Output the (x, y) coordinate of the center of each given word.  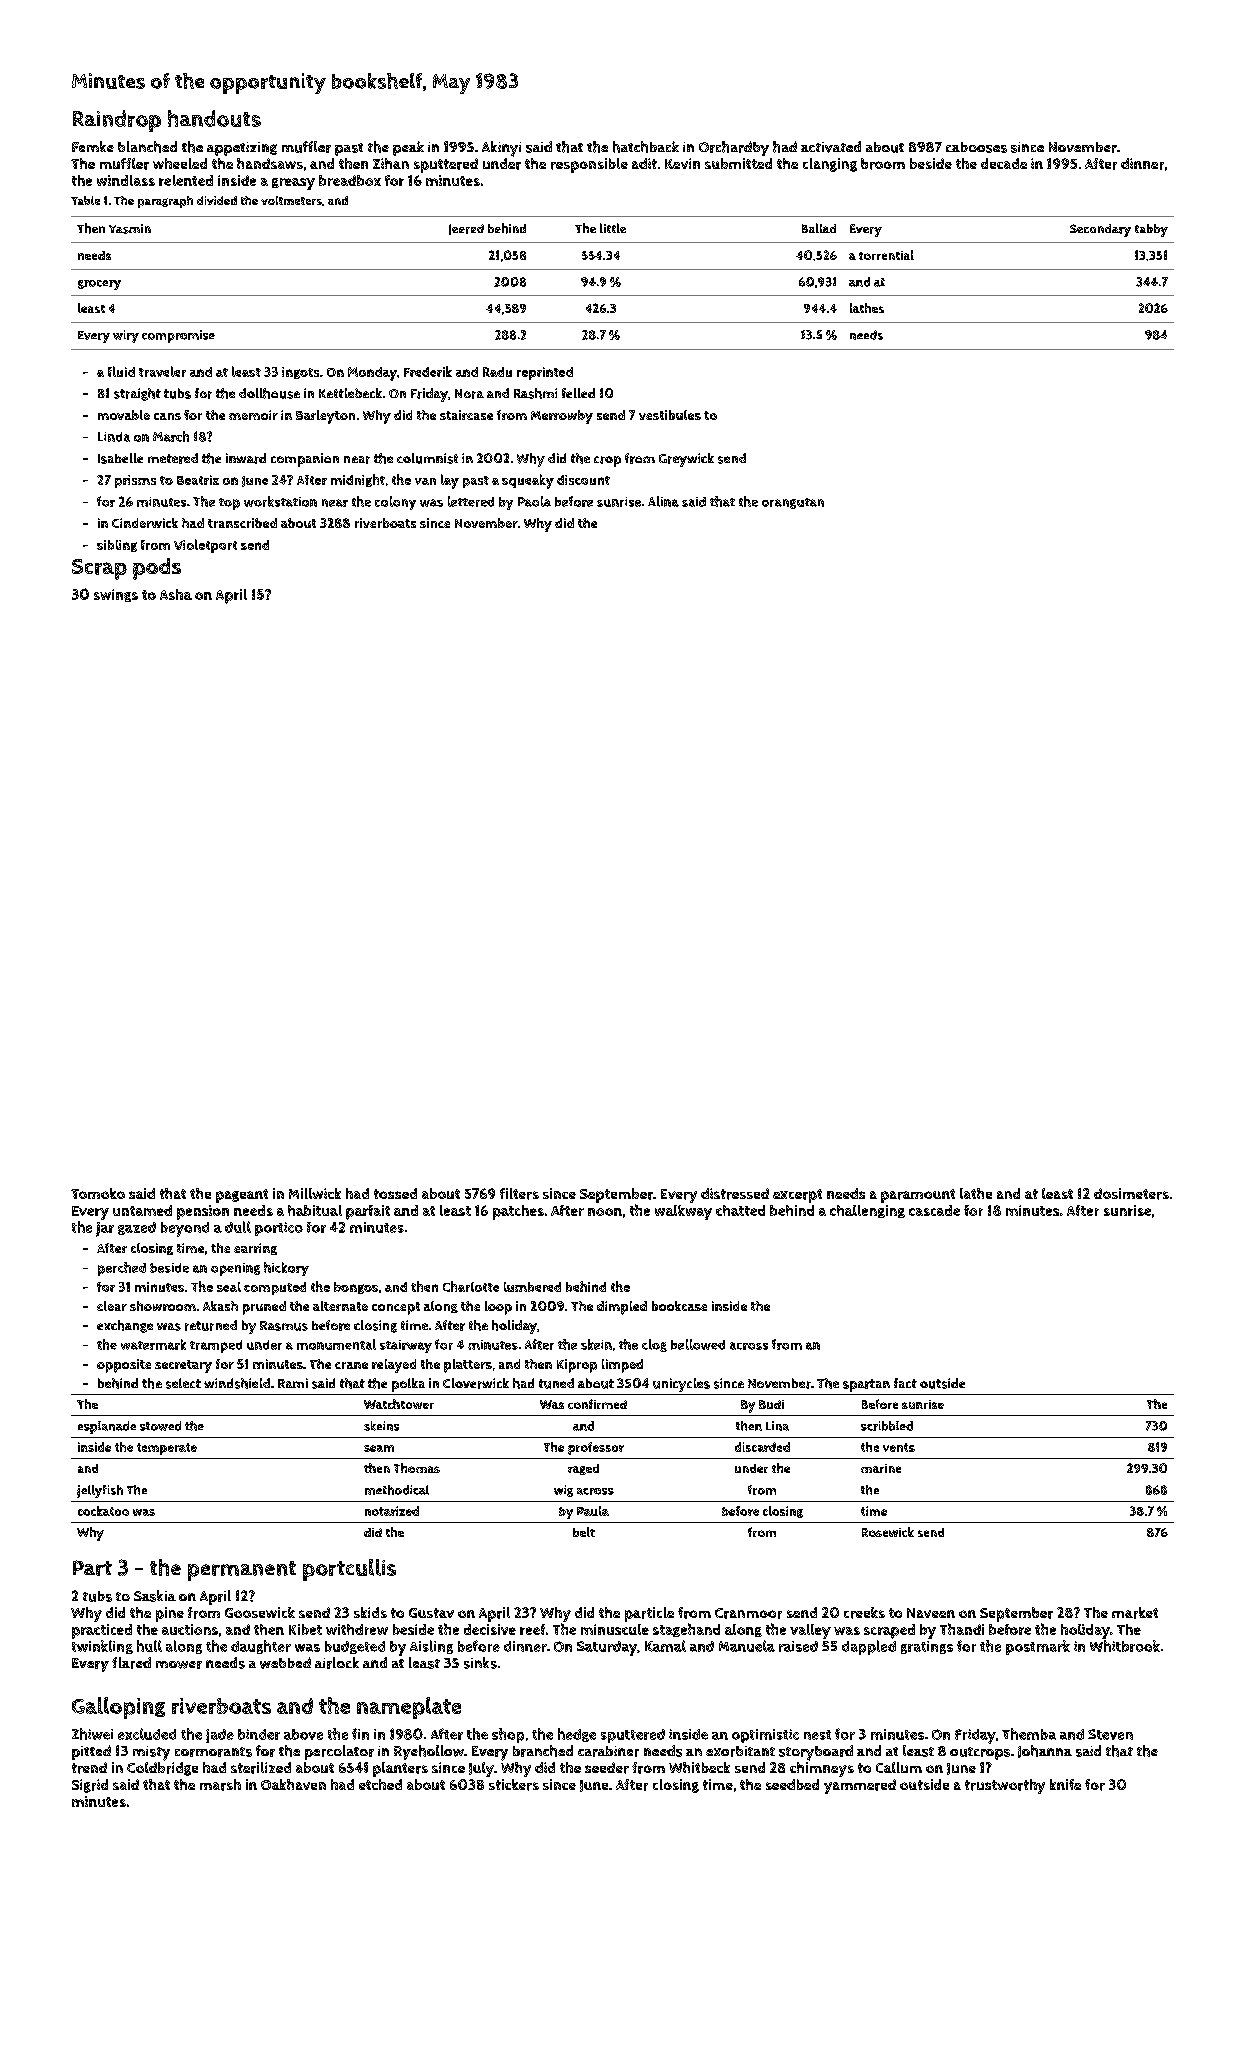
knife (1065, 1784)
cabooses (976, 147)
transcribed (242, 523)
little (613, 228)
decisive (490, 1629)
